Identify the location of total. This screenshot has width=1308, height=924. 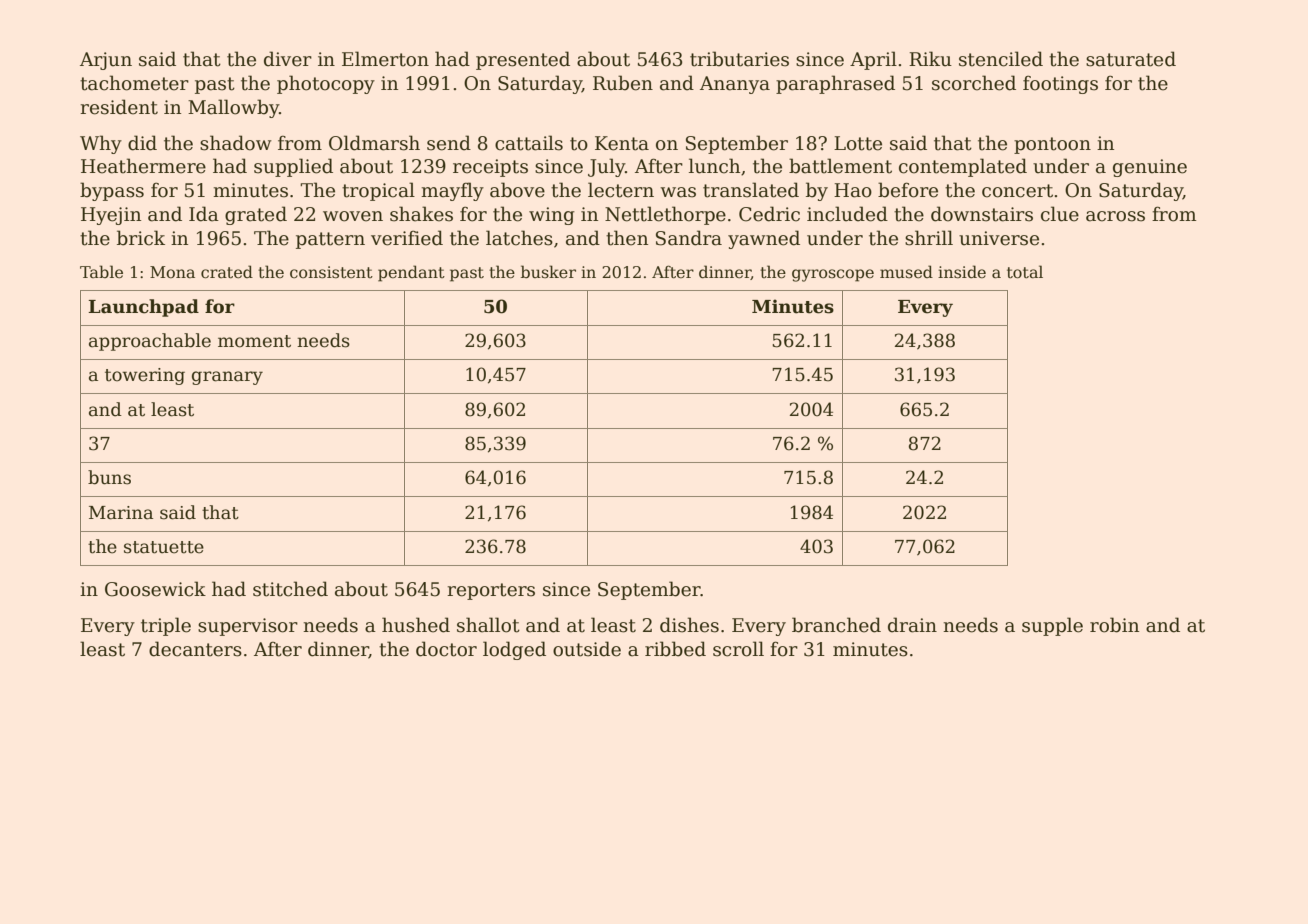
(1025, 272).
